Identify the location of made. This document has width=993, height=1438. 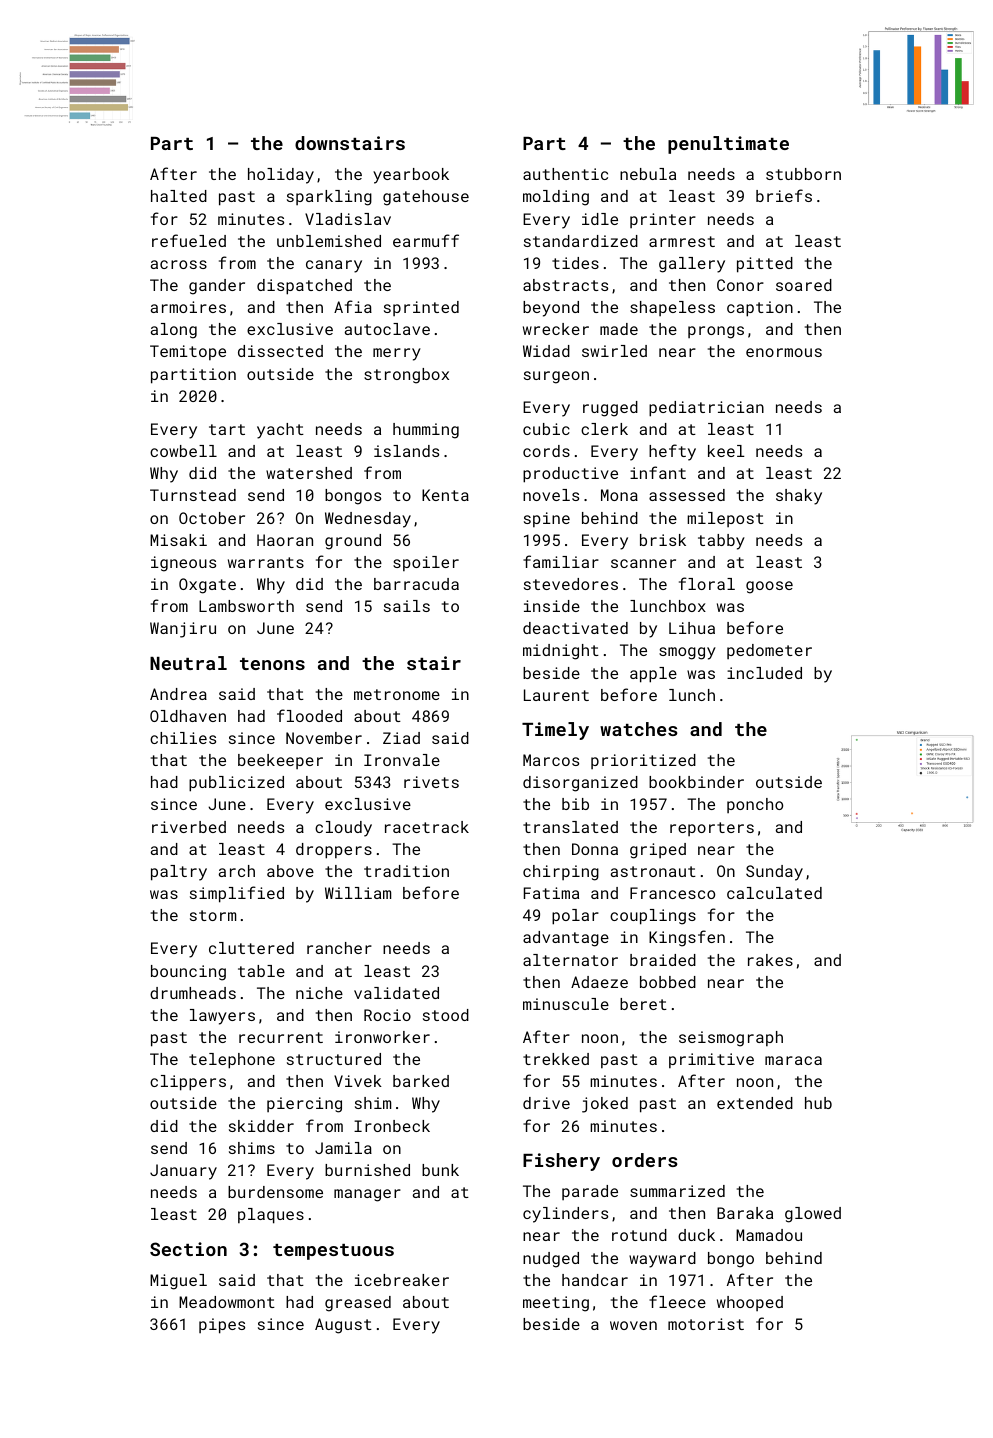
(619, 329).
